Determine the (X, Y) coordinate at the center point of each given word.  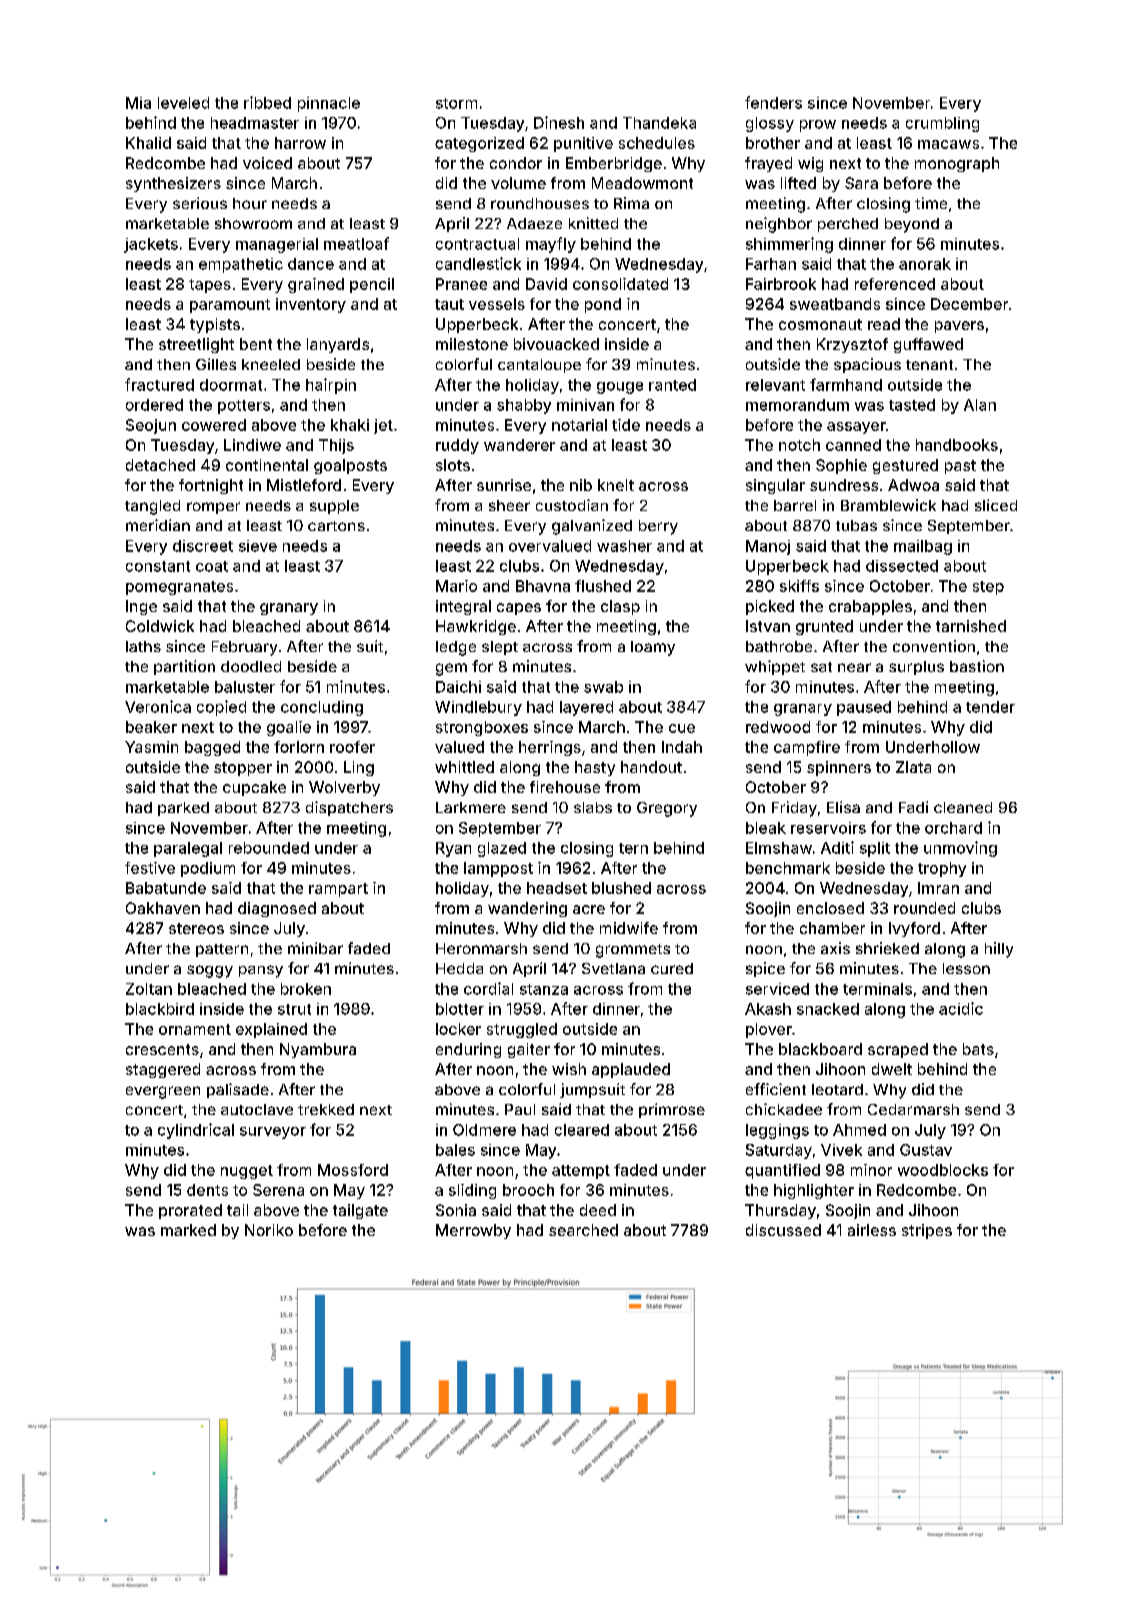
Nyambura (318, 1050)
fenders (773, 102)
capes (519, 609)
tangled (152, 507)
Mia (138, 103)
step (988, 588)
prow (818, 126)
